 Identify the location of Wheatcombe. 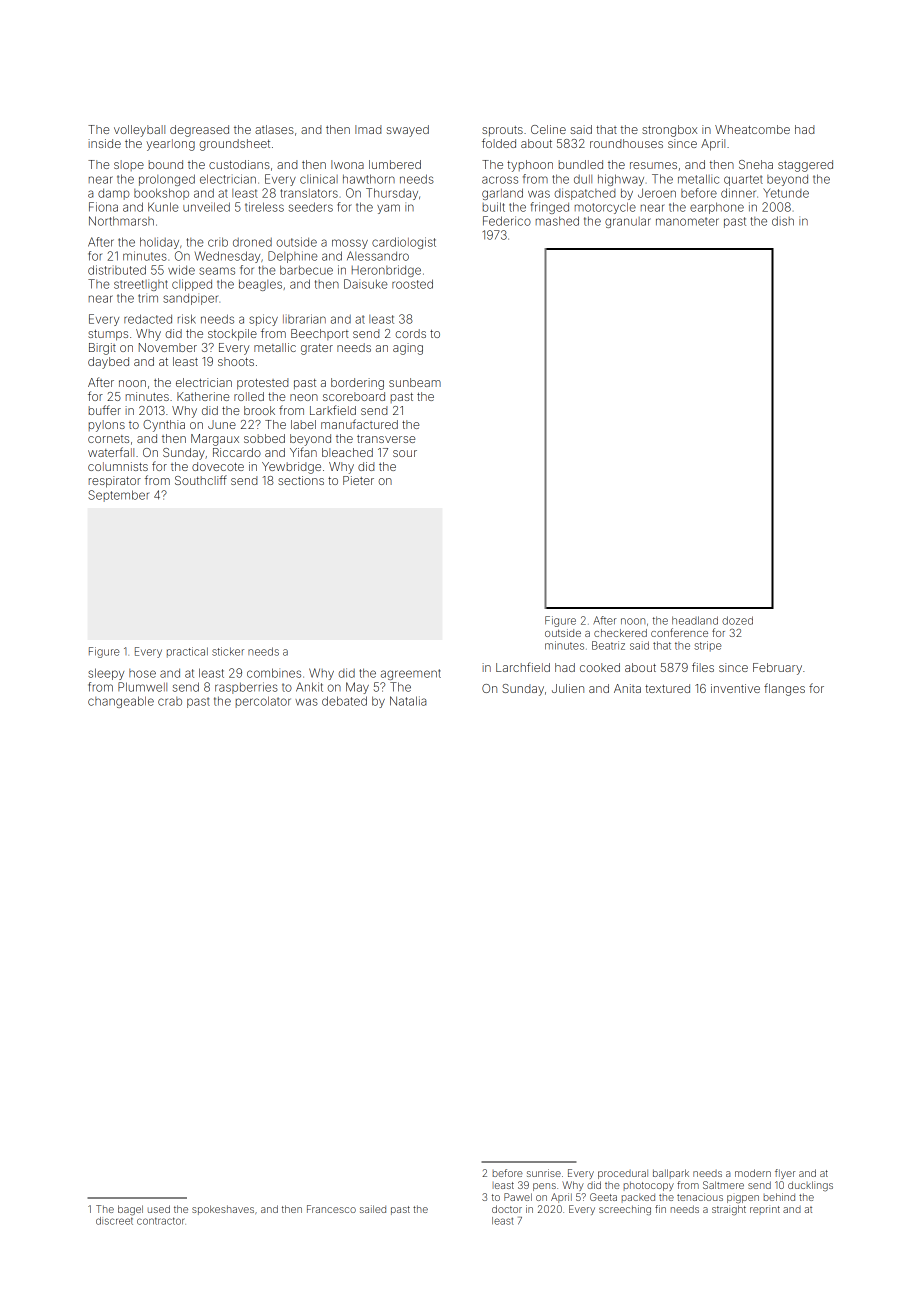
(752, 129).
